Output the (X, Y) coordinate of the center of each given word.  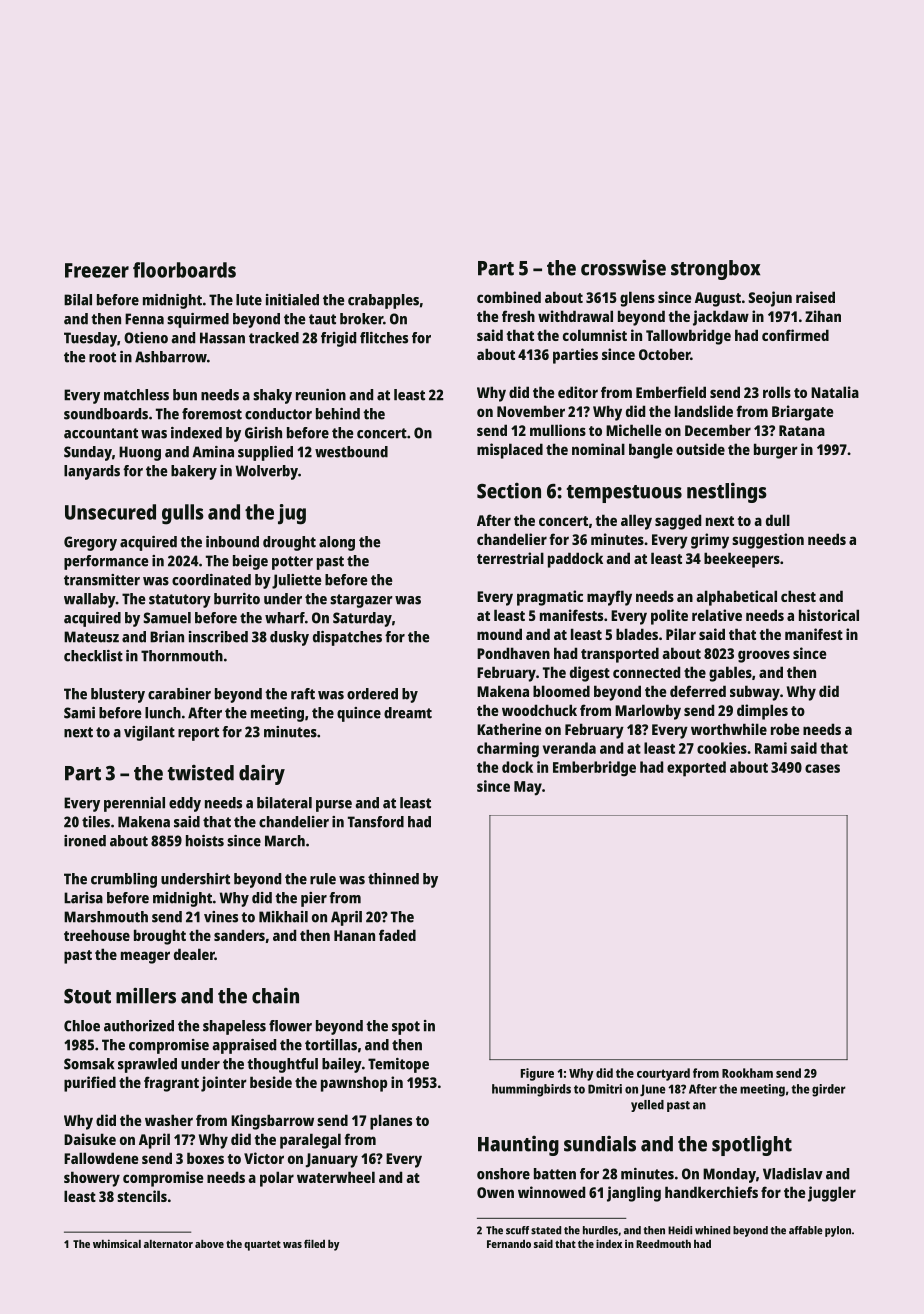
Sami (79, 713)
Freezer (97, 270)
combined (509, 297)
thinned (393, 879)
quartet (262, 1246)
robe (785, 729)
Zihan (823, 316)
